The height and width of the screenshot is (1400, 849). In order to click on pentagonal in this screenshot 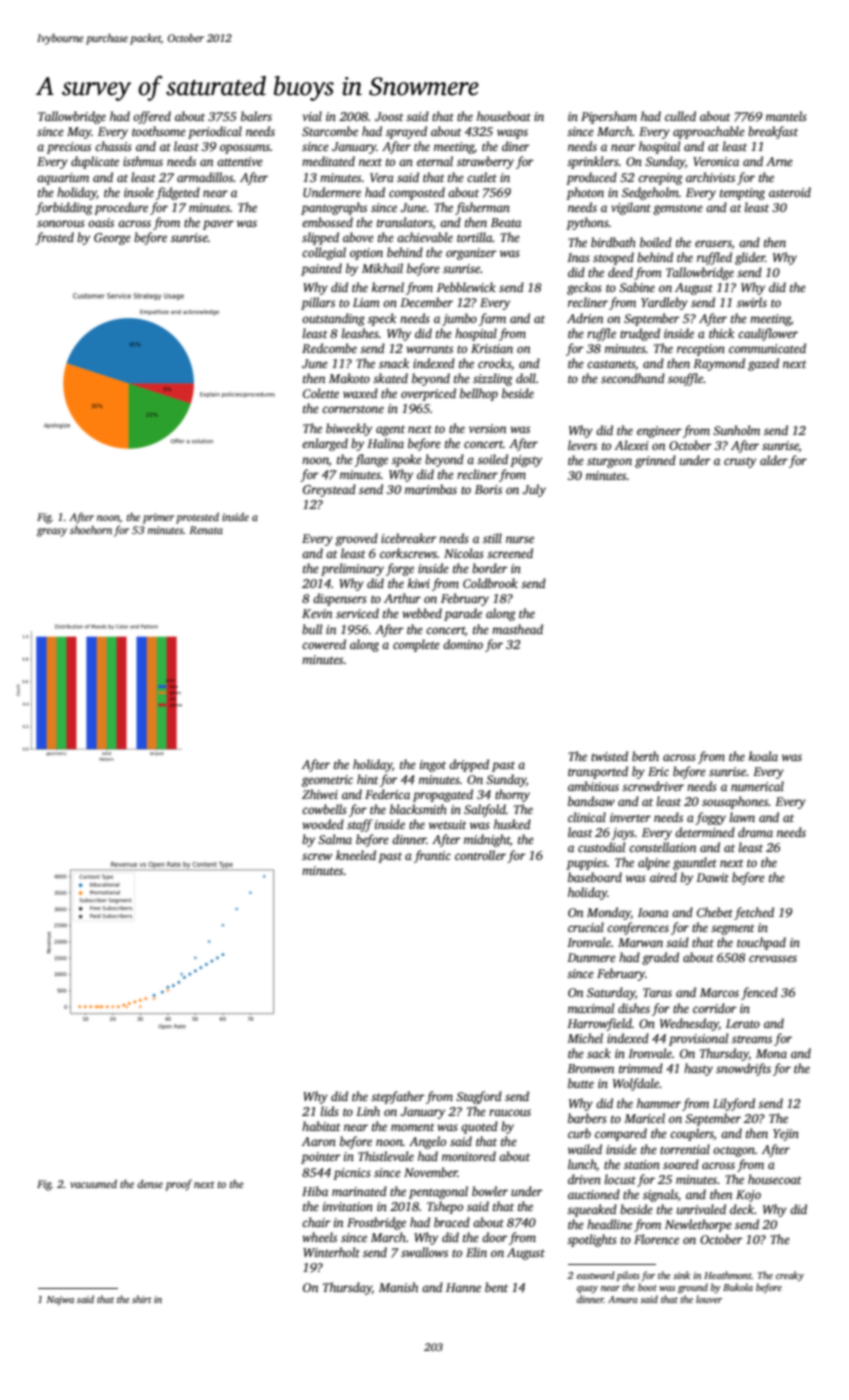, I will do `click(438, 1192)`.
